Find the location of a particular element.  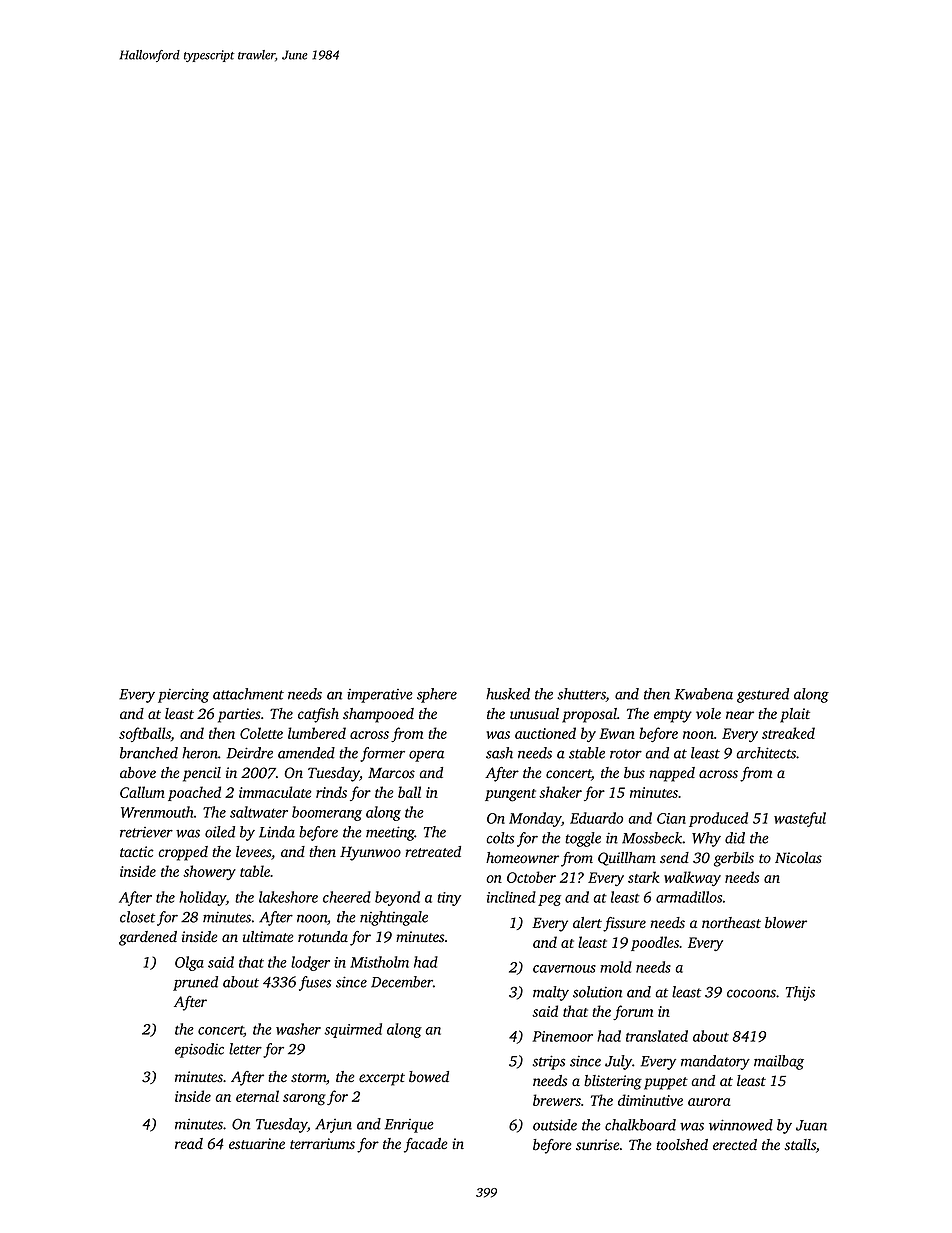

Kwabena is located at coordinates (704, 694).
